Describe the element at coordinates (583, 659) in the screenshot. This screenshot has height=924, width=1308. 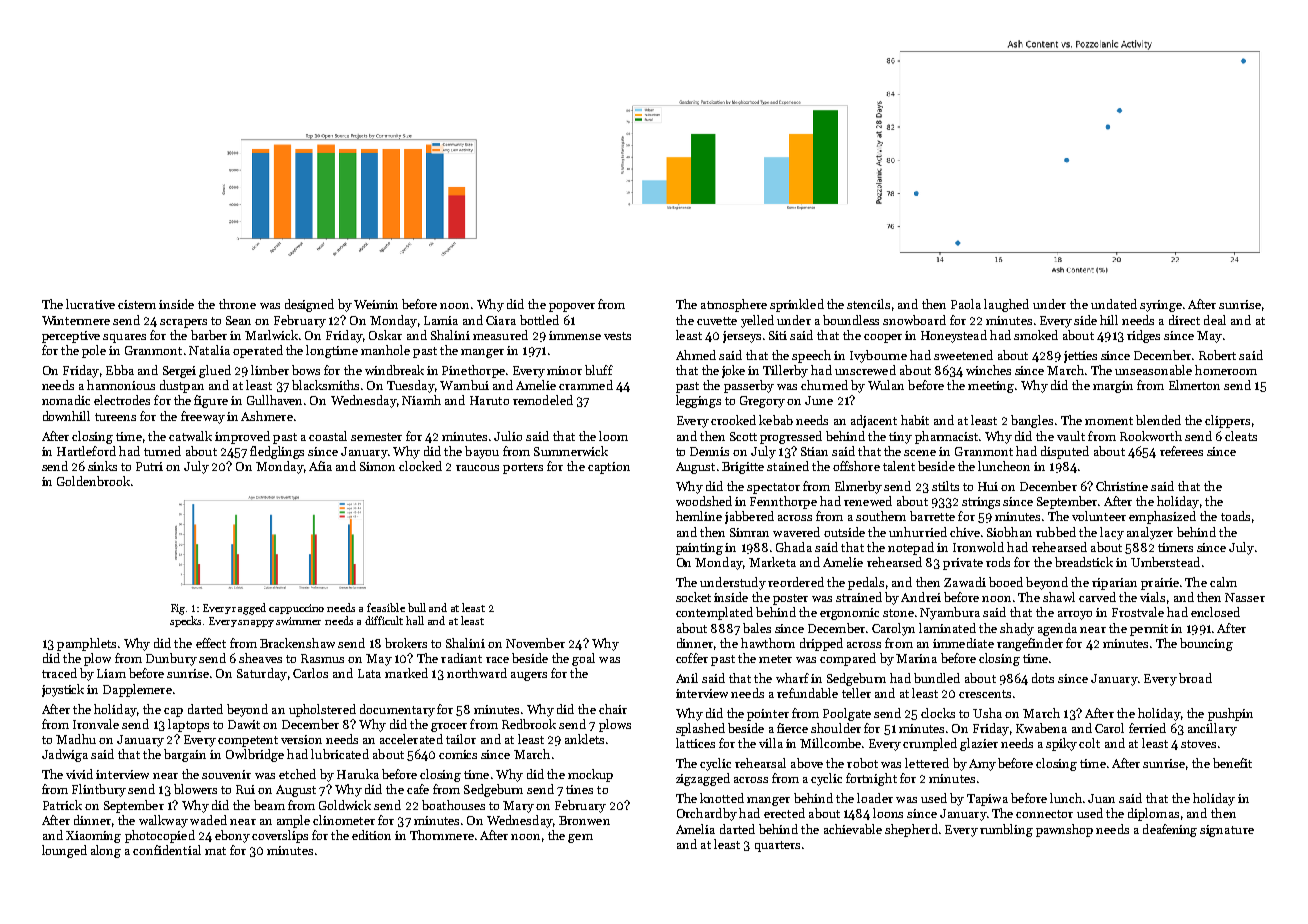
I see `goal` at that location.
